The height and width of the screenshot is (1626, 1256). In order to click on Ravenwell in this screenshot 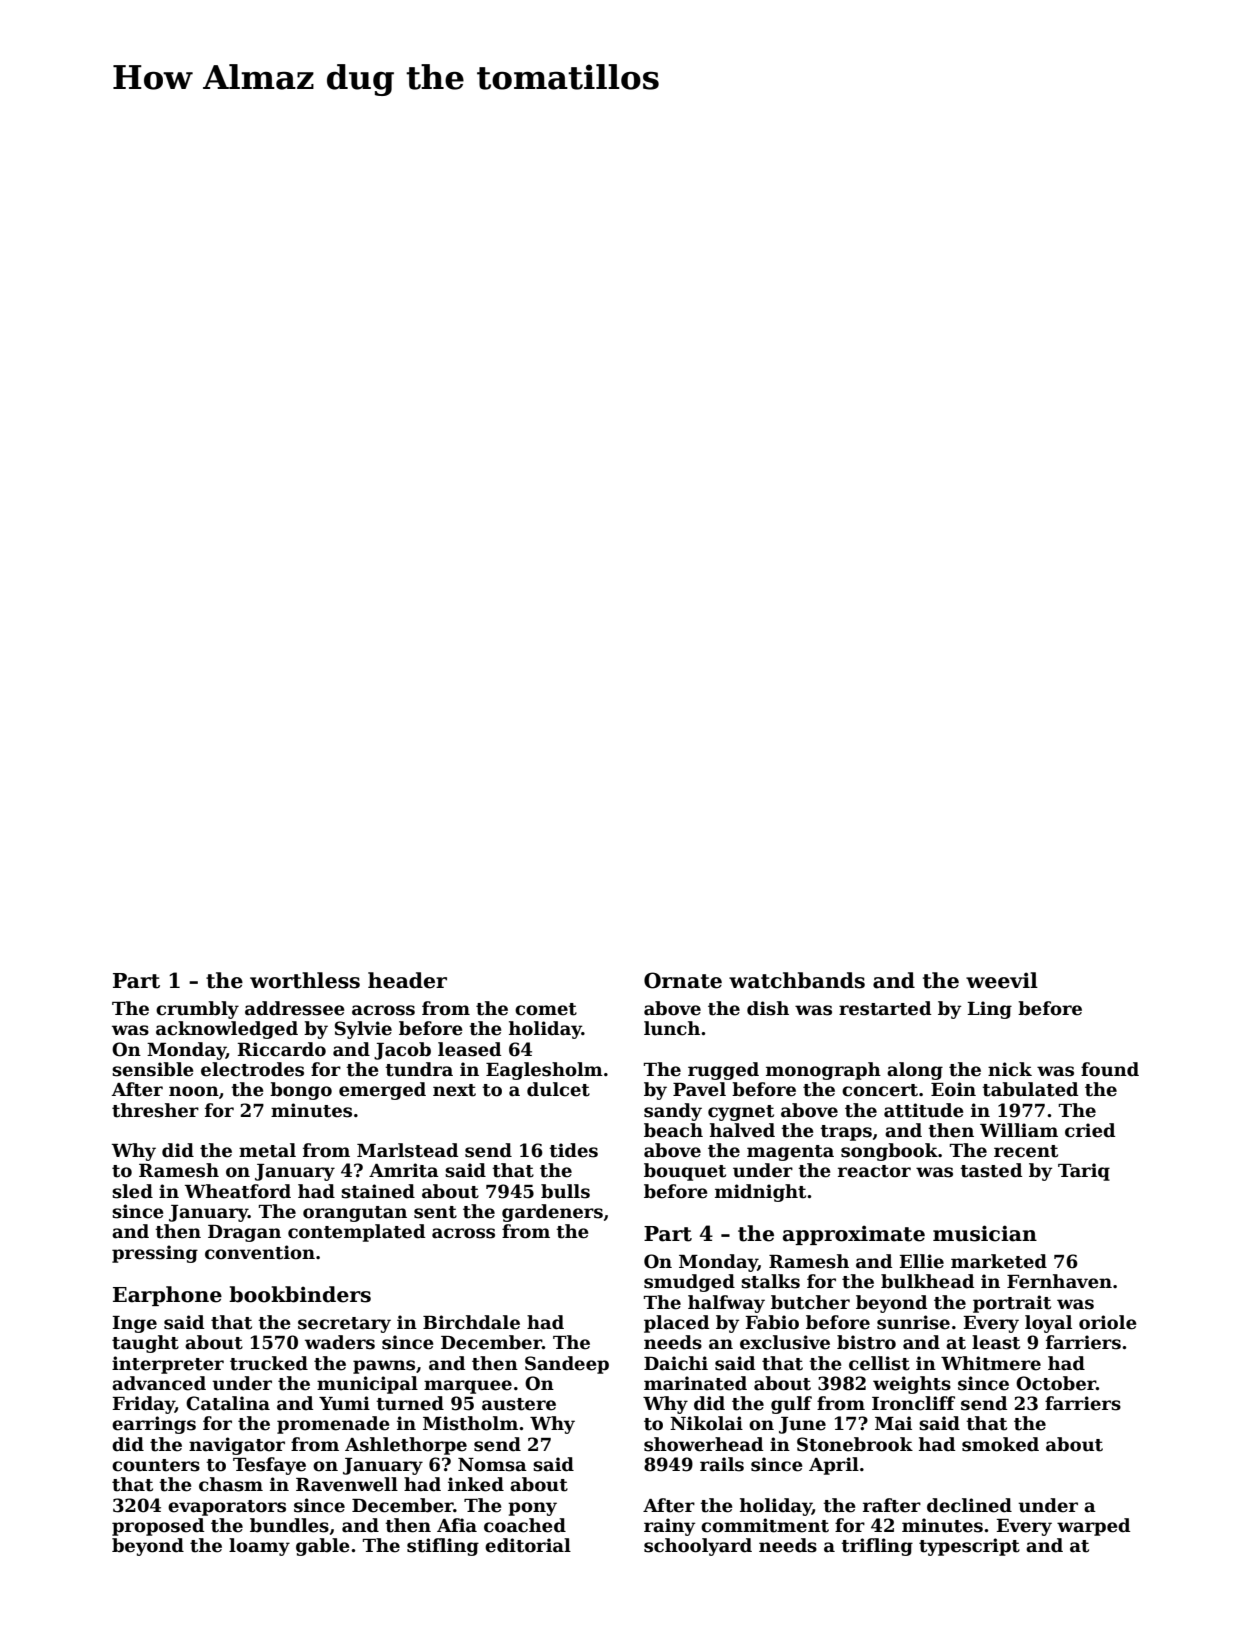, I will do `click(347, 1484)`.
